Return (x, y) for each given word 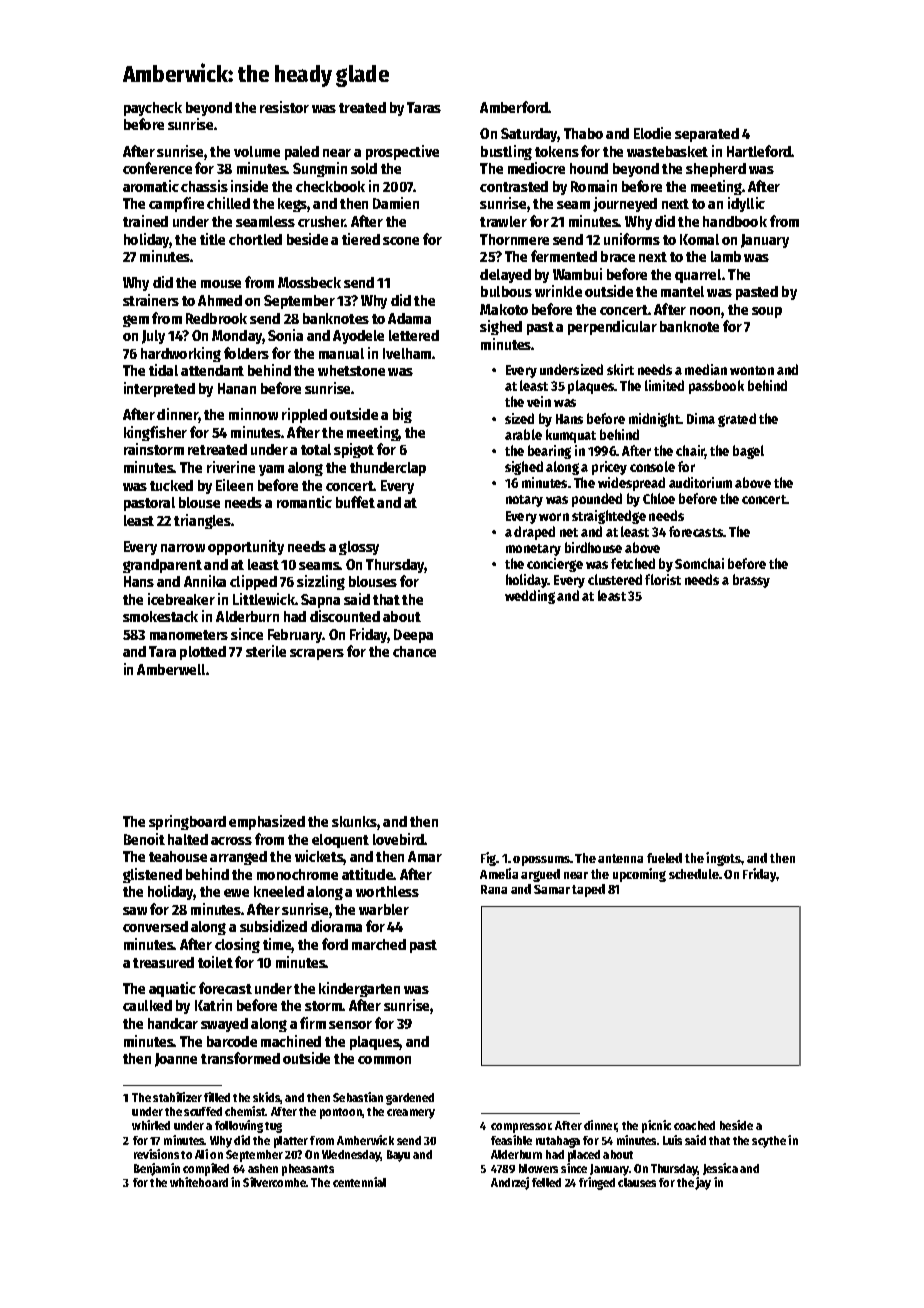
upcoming (639, 875)
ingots (723, 859)
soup (767, 312)
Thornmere (514, 239)
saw (135, 911)
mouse (221, 284)
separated (707, 135)
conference (157, 168)
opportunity (246, 547)
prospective (402, 152)
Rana (494, 889)
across (231, 841)
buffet (355, 502)
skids (267, 1098)
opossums (541, 861)
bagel (748, 452)
